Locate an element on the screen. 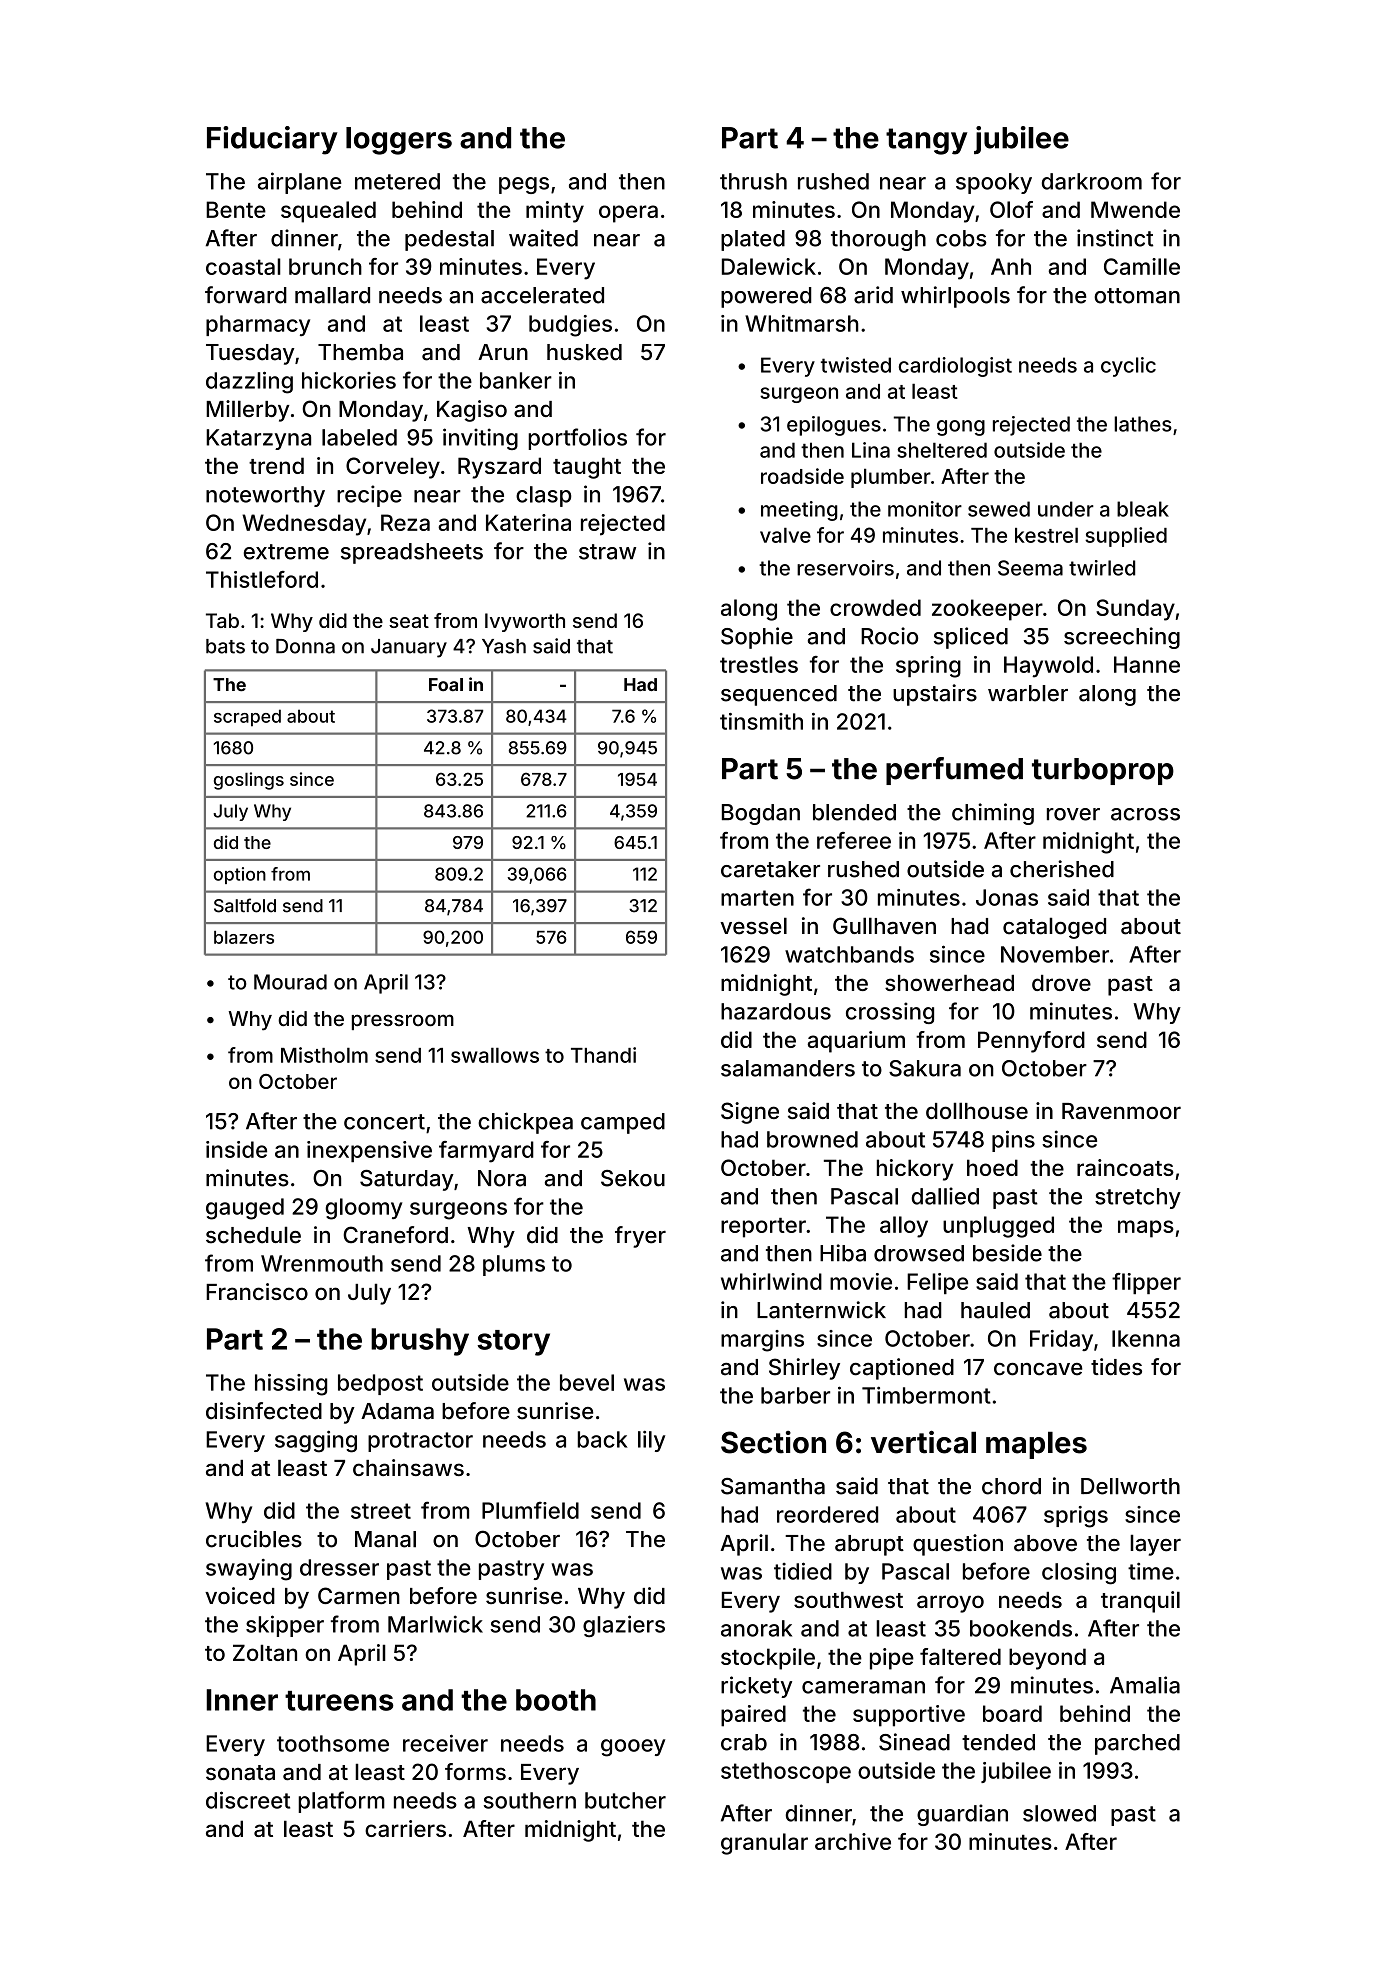 The width and height of the screenshot is (1386, 1969). tangy is located at coordinates (926, 141).
